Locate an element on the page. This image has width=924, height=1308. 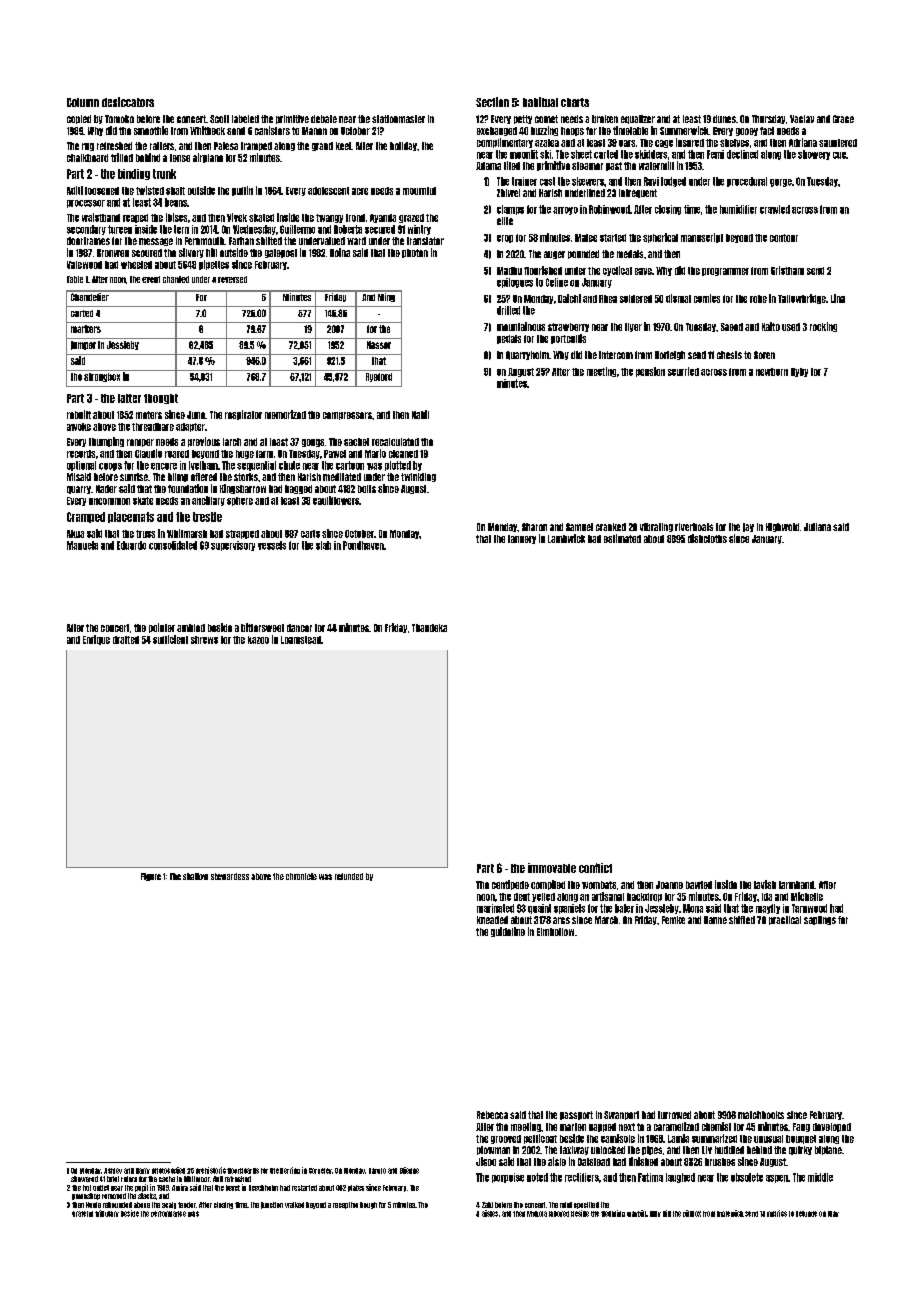
junction is located at coordinates (272, 1205).
